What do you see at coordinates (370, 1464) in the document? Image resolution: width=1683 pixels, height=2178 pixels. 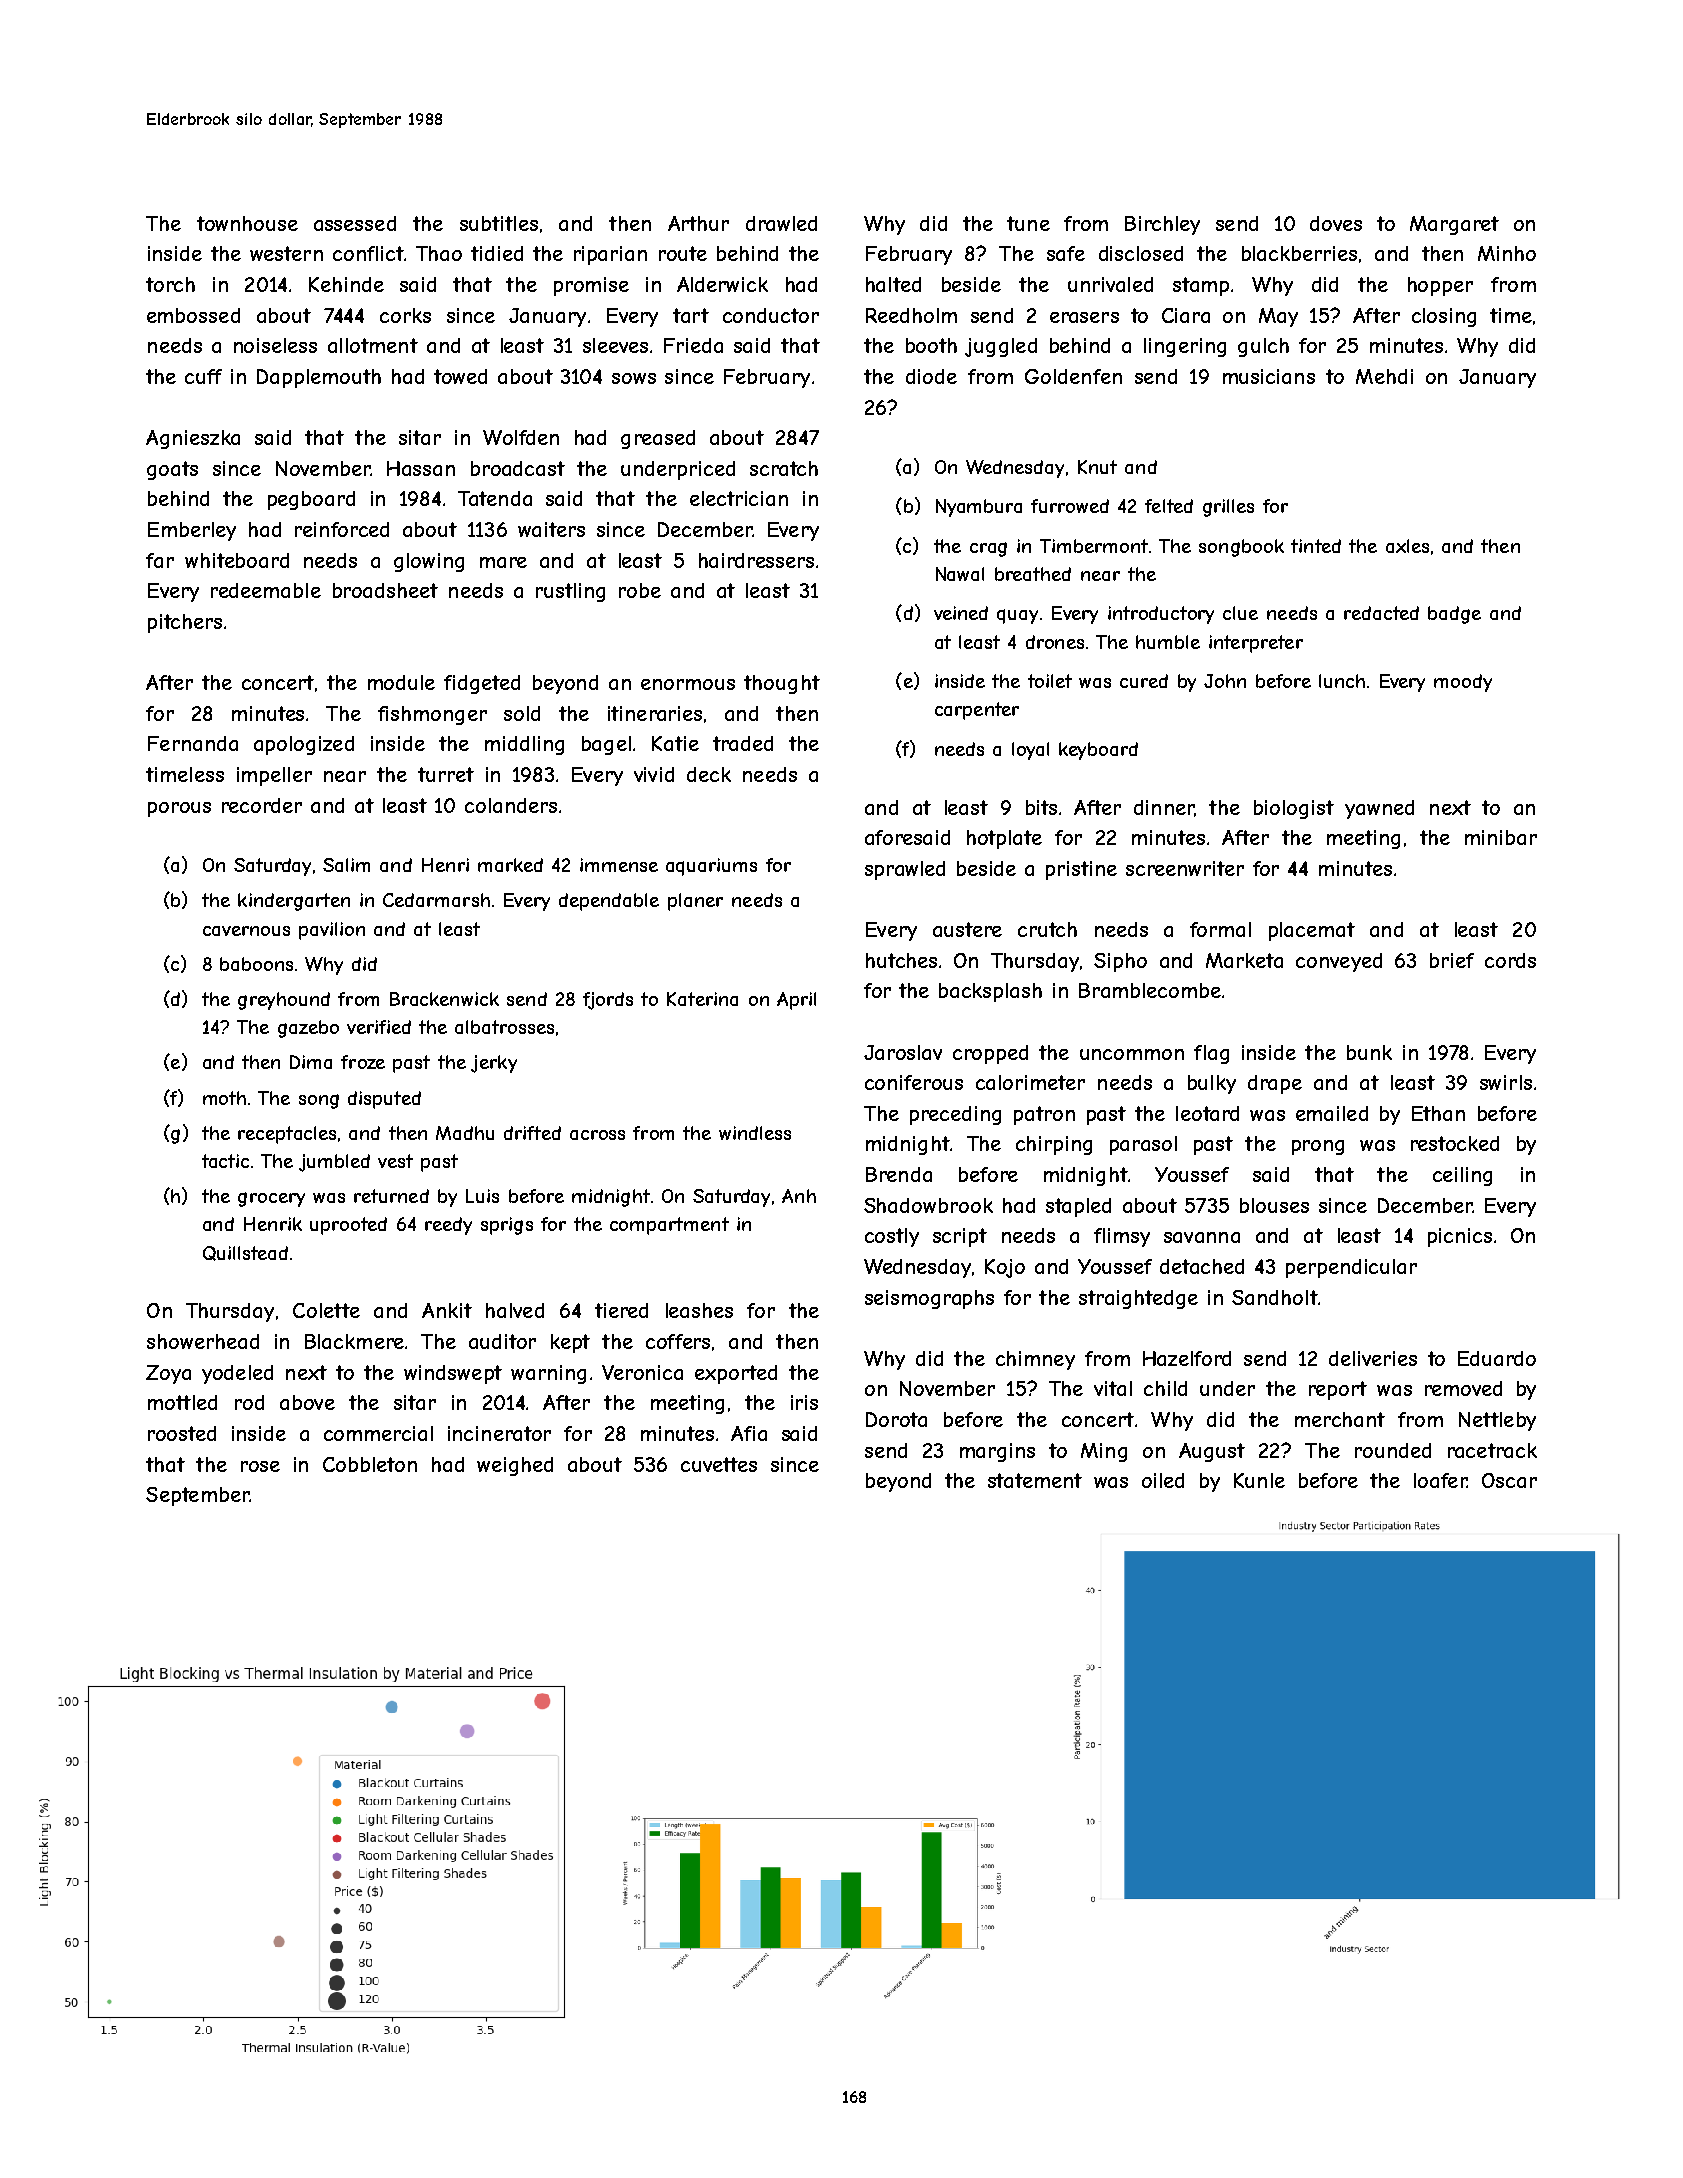 I see `Cobbleton` at bounding box center [370, 1464].
